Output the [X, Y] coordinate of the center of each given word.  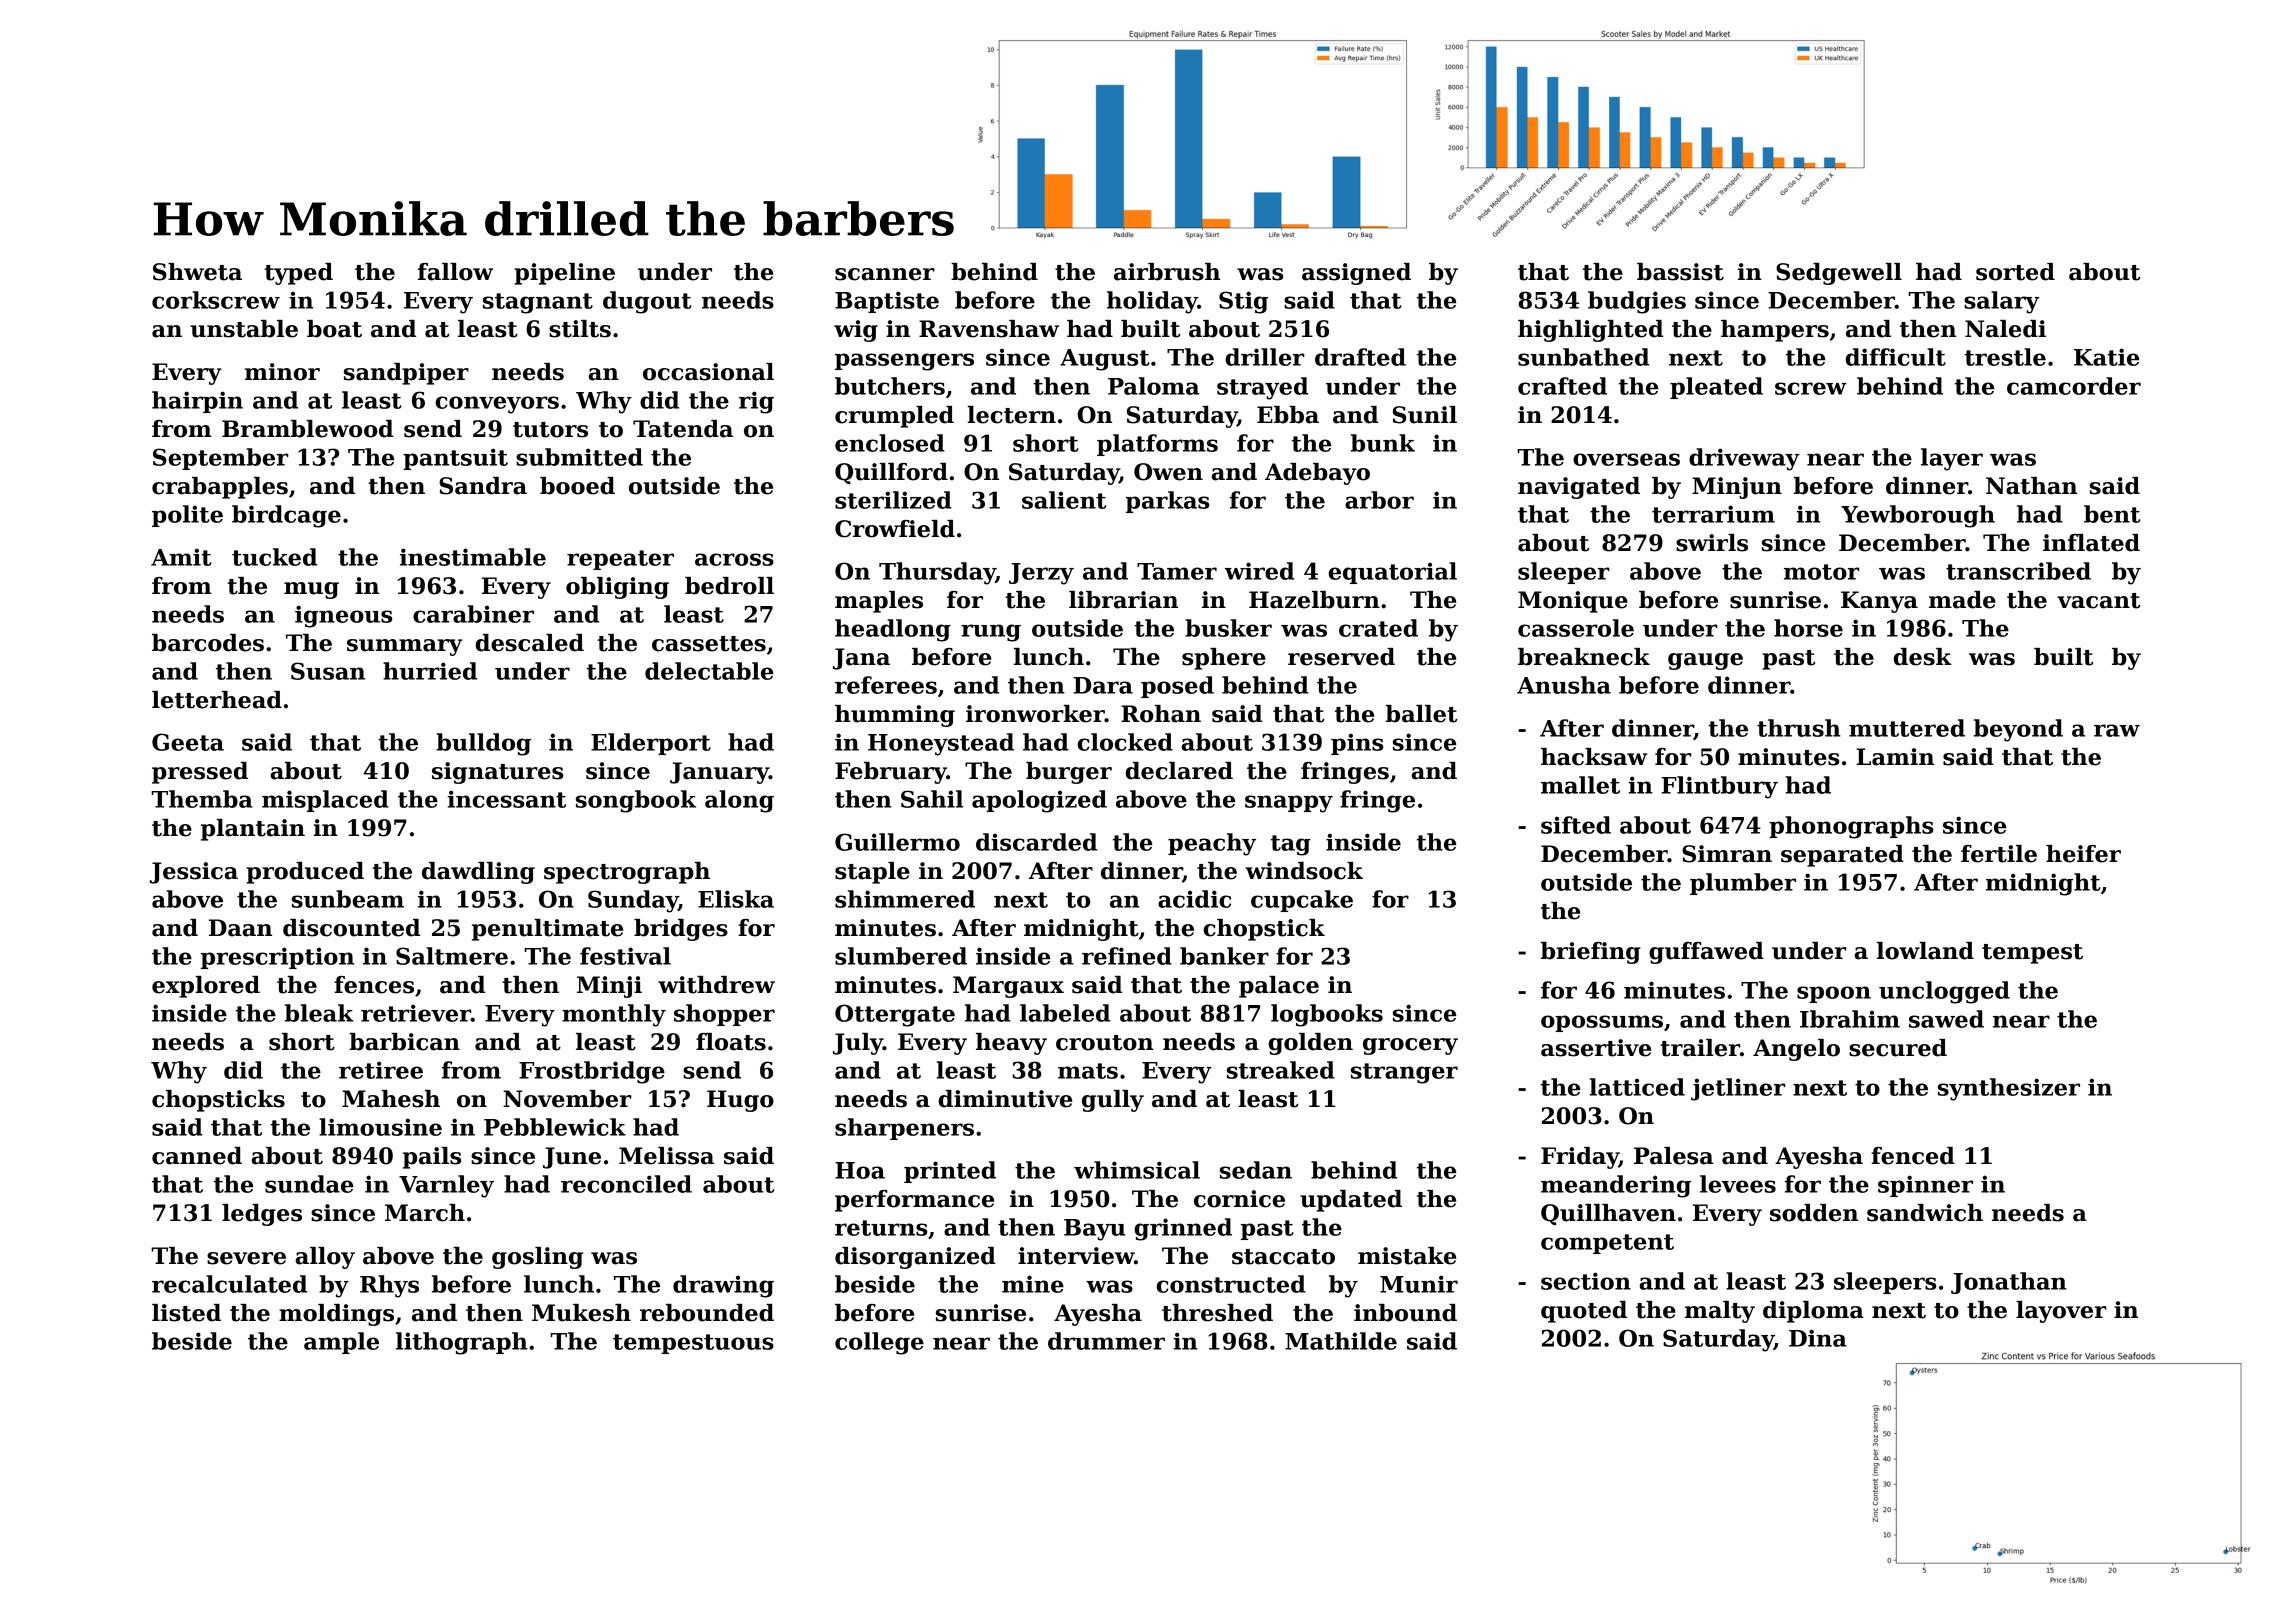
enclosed [890, 443]
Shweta [197, 272]
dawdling [478, 873]
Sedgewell [1839, 274]
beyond [2018, 730]
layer [1952, 459]
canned [197, 1156]
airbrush [1167, 272]
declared [1179, 771]
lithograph [462, 1343]
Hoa [860, 1170]
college [879, 1343]
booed [577, 486]
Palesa [1673, 1156]
